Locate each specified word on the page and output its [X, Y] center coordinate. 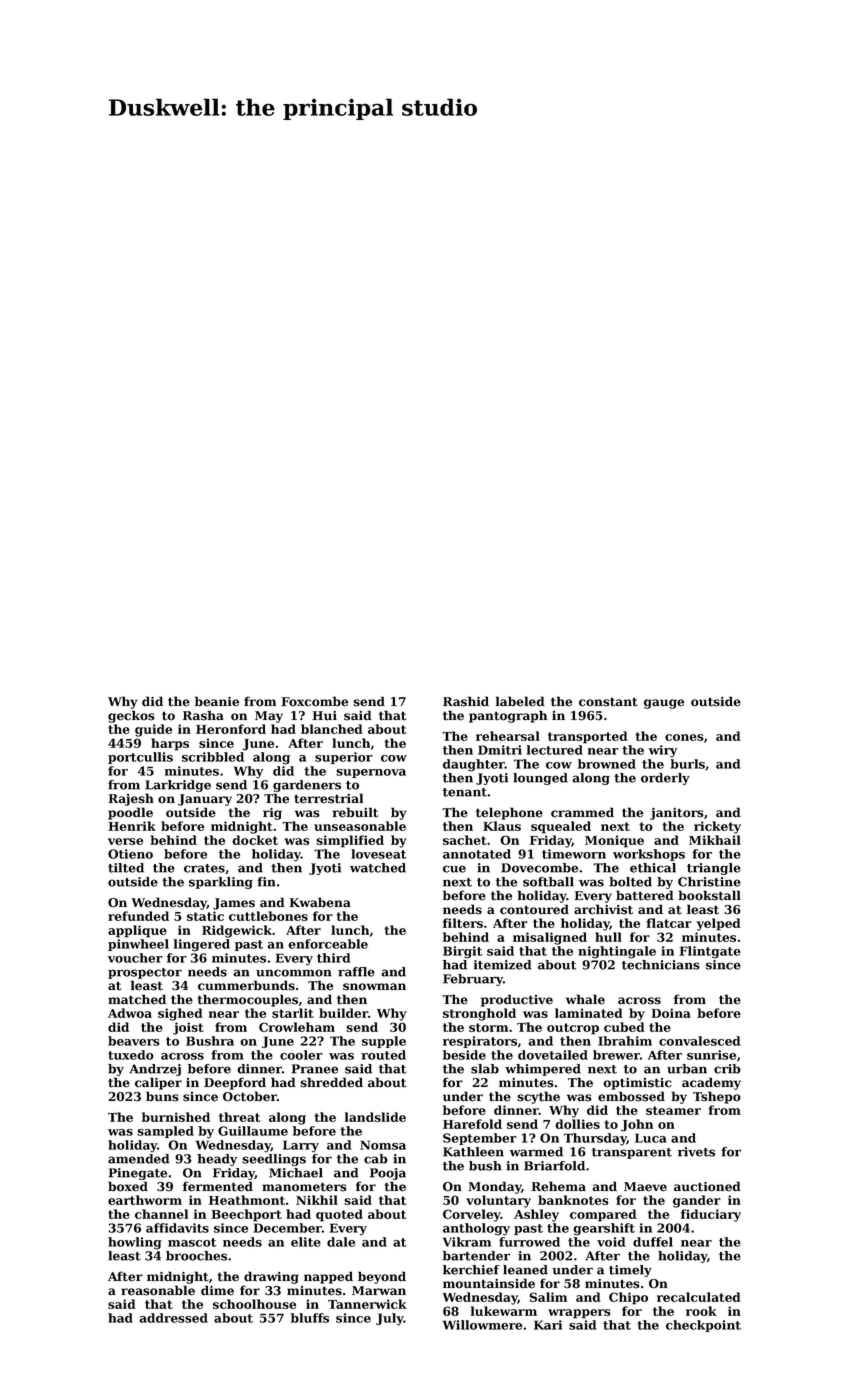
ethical [653, 868]
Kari [548, 1325]
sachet [465, 840]
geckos [131, 716]
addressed [173, 1318]
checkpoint [703, 1326]
